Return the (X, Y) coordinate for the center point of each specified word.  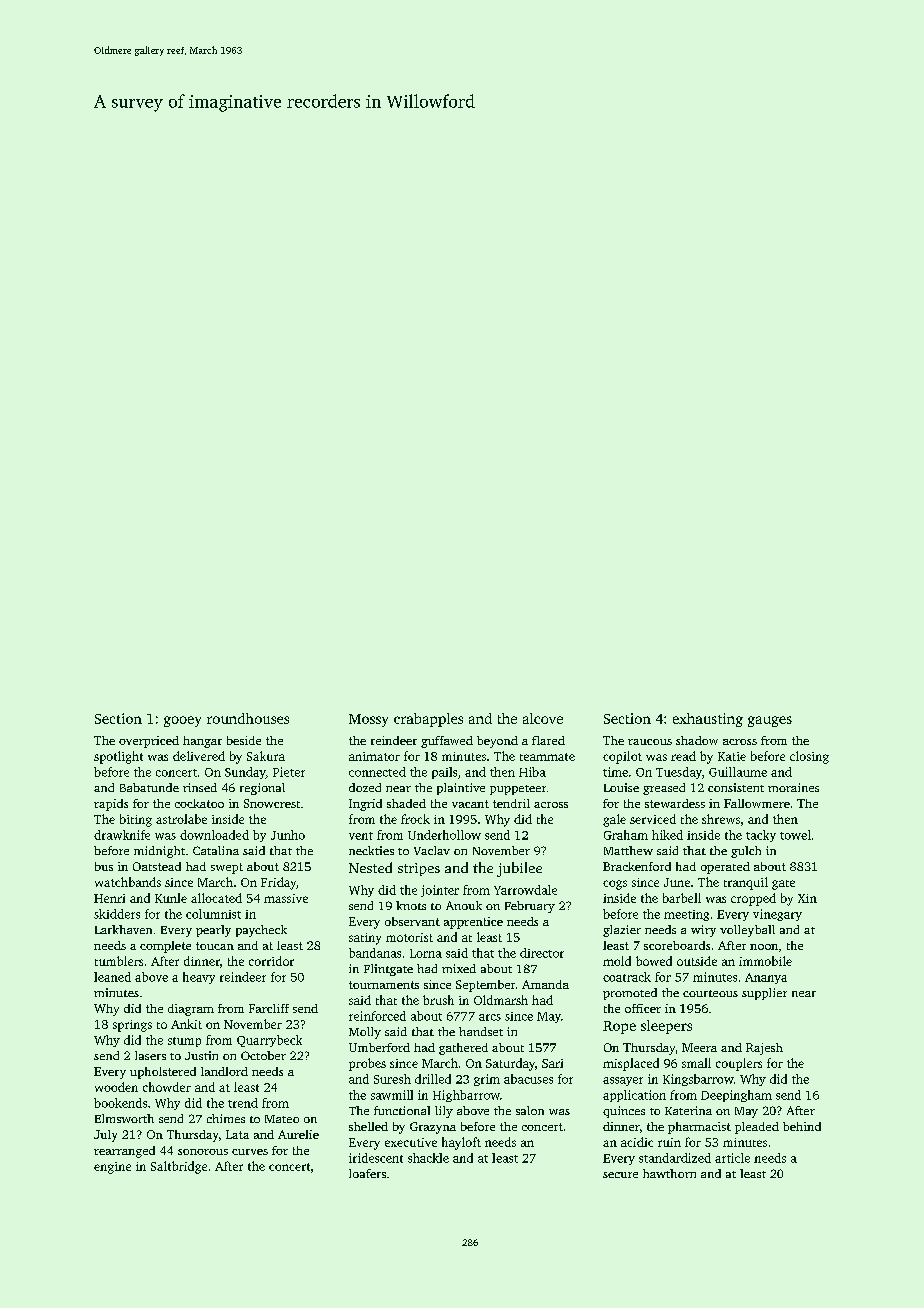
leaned (112, 977)
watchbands (128, 882)
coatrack (627, 977)
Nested (370, 867)
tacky (761, 836)
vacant (470, 804)
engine (112, 1168)
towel (795, 835)
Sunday (245, 773)
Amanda (545, 984)
